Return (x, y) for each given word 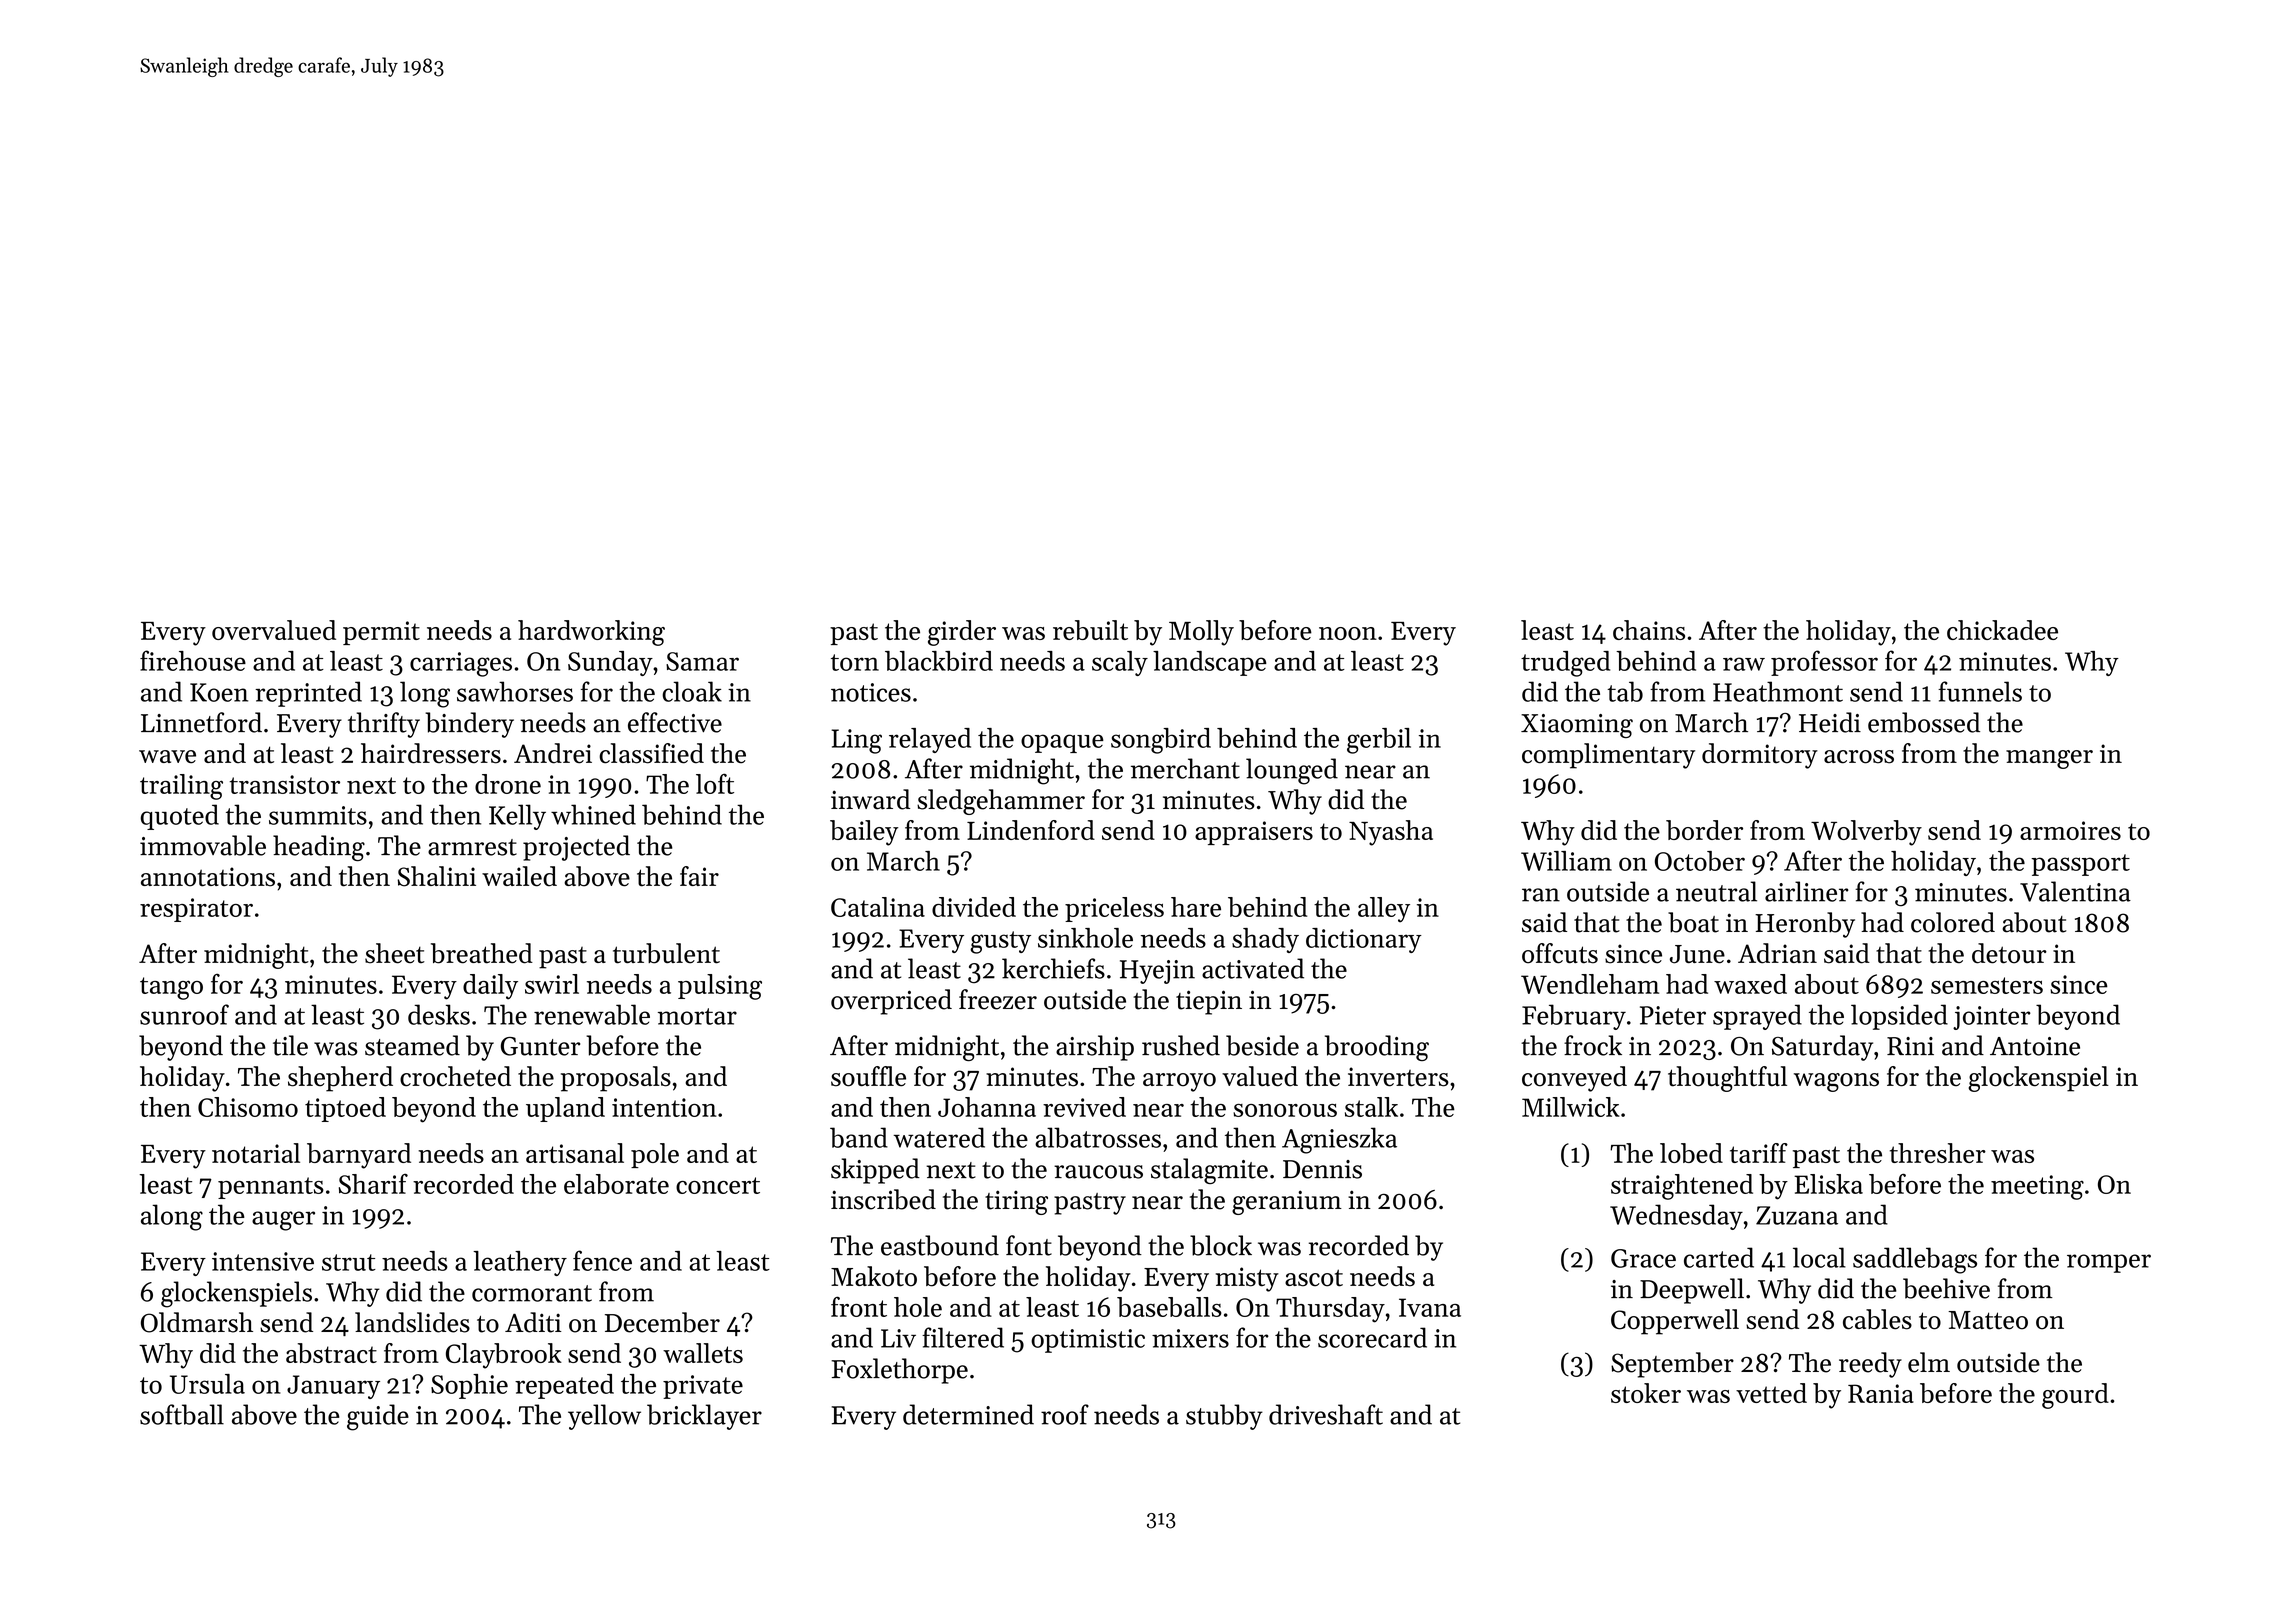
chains (1649, 630)
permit (381, 633)
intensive (263, 1261)
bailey (864, 833)
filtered (963, 1337)
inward (870, 799)
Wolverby (1866, 833)
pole (655, 1155)
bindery (469, 725)
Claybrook (504, 1356)
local (1819, 1257)
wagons (1836, 1082)
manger (2049, 759)
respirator (196, 910)
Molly (1201, 633)
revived (1084, 1107)
